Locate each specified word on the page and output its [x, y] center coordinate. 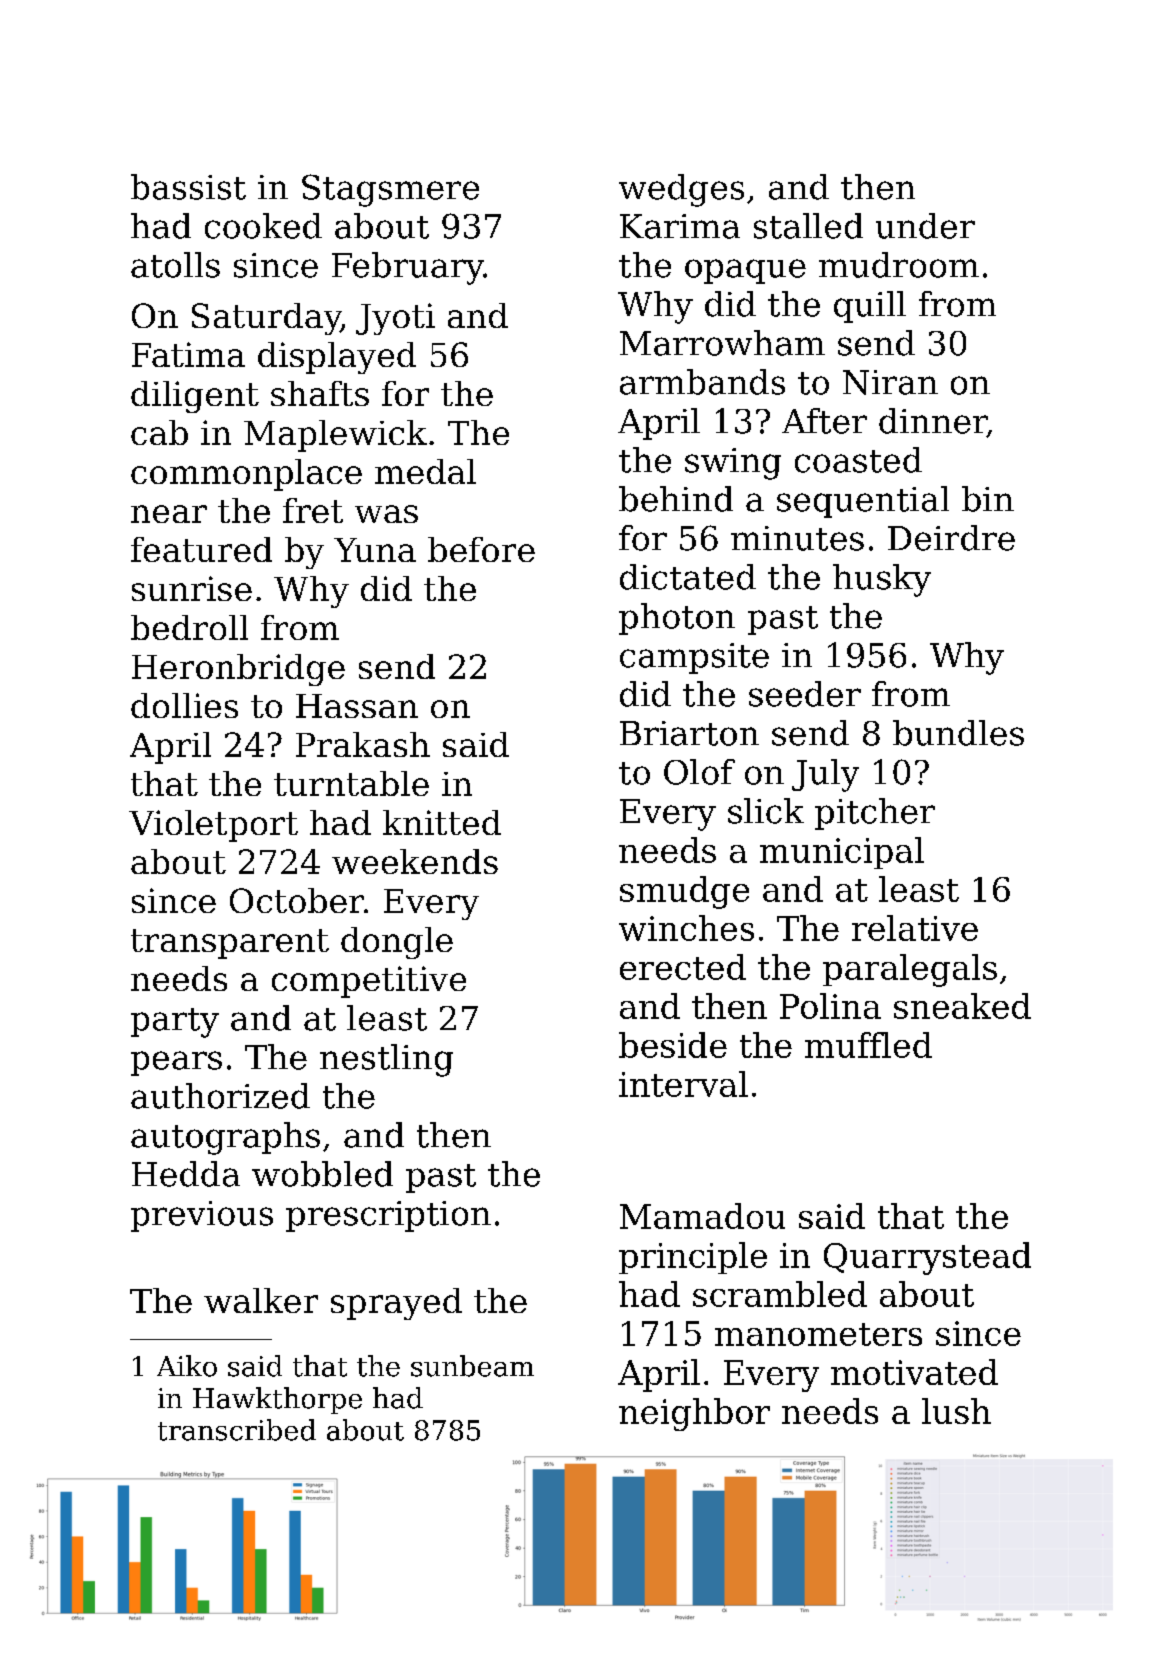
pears [176, 1063]
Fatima [188, 354]
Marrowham [722, 343]
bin [988, 499]
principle [693, 1258]
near [169, 514]
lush [956, 1411]
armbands [702, 382]
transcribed [237, 1430]
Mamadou [702, 1216]
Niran [890, 382]
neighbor [694, 1414]
